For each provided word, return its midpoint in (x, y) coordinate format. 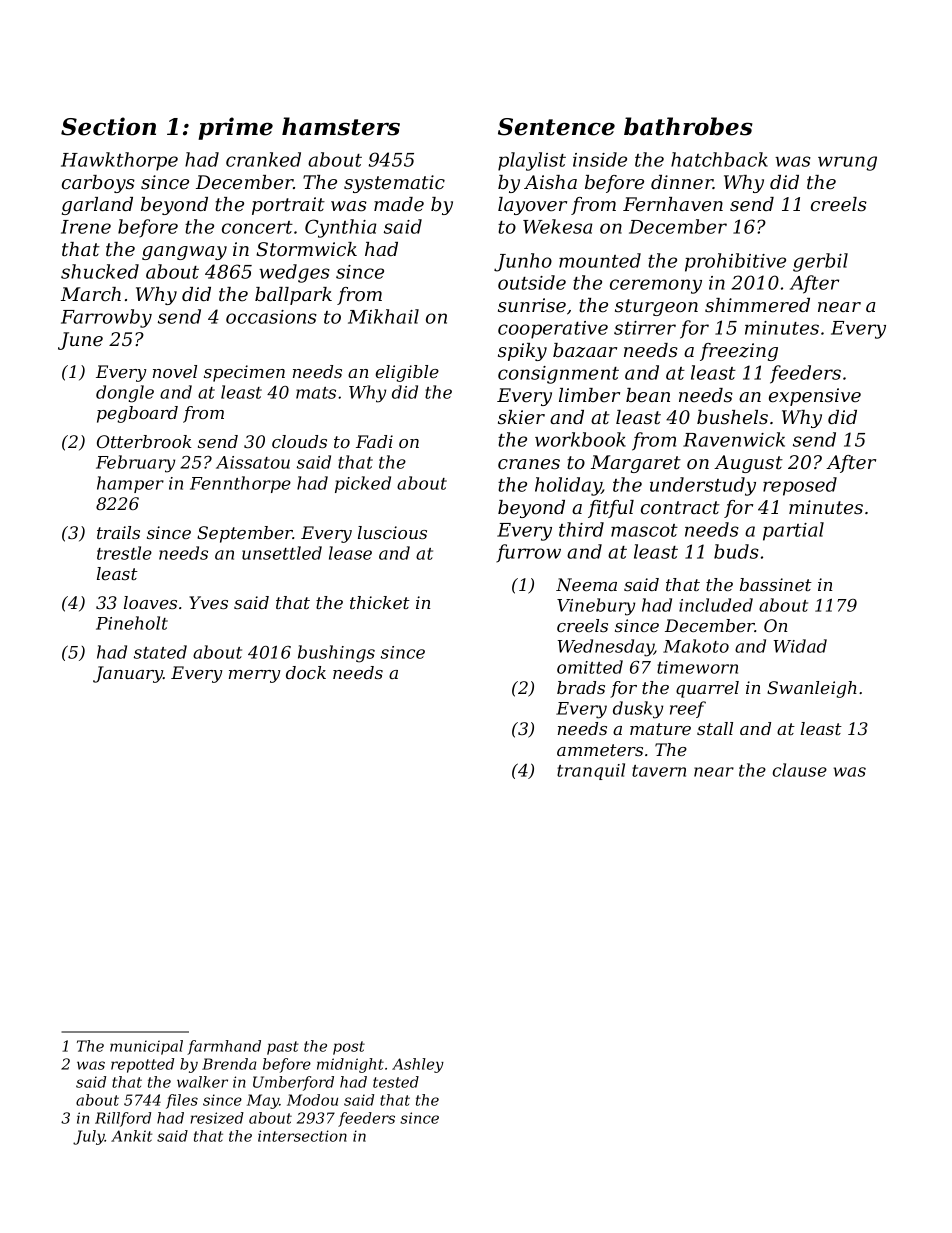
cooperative (553, 330)
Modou (312, 1100)
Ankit (131, 1136)
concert (257, 227)
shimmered (757, 305)
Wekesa (557, 226)
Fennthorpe (240, 484)
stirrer (645, 328)
